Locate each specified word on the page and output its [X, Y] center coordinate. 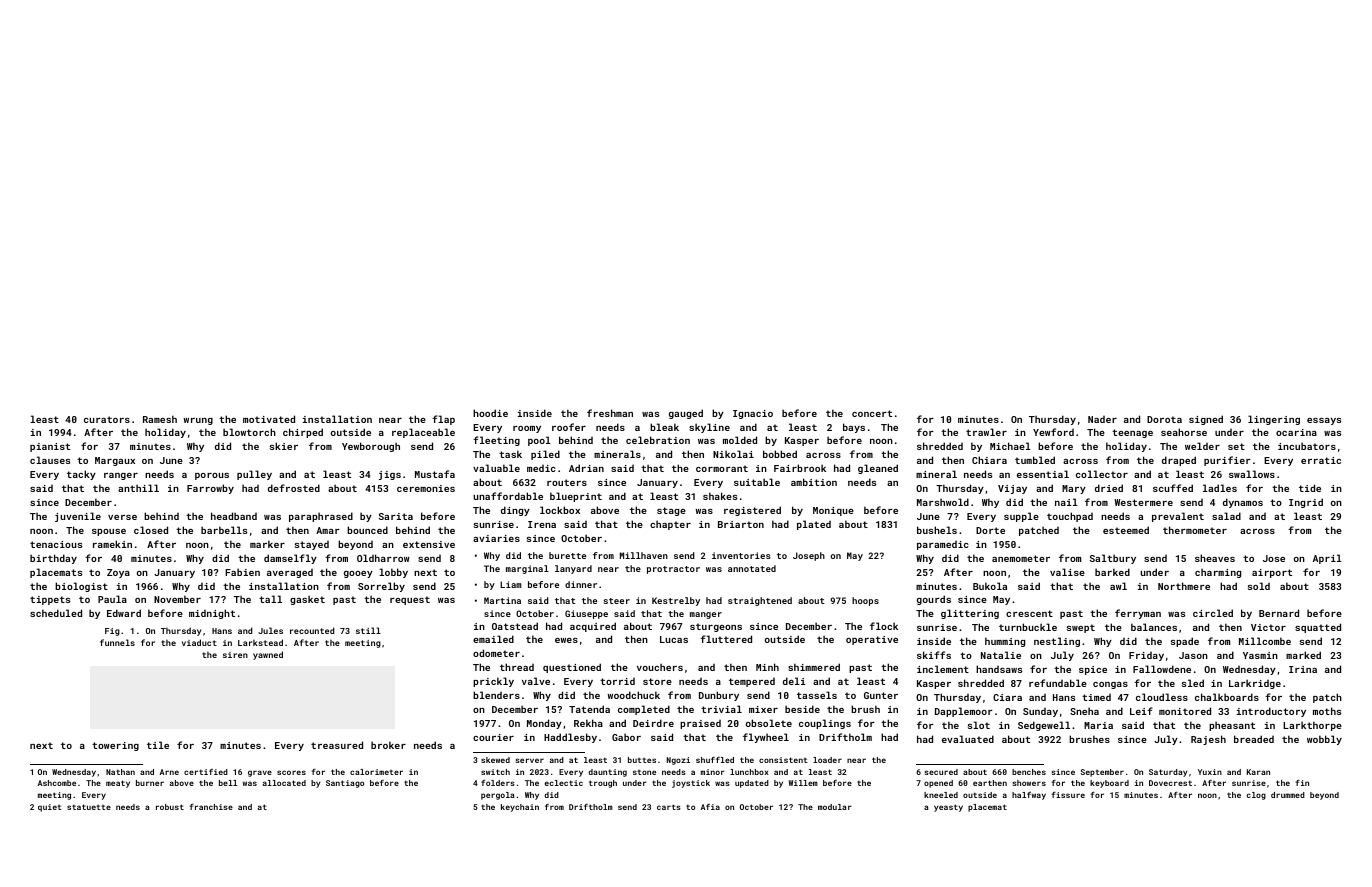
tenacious [56, 544]
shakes [720, 496]
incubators [1307, 446]
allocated [284, 783]
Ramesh [160, 419]
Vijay [1012, 489]
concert [872, 413]
